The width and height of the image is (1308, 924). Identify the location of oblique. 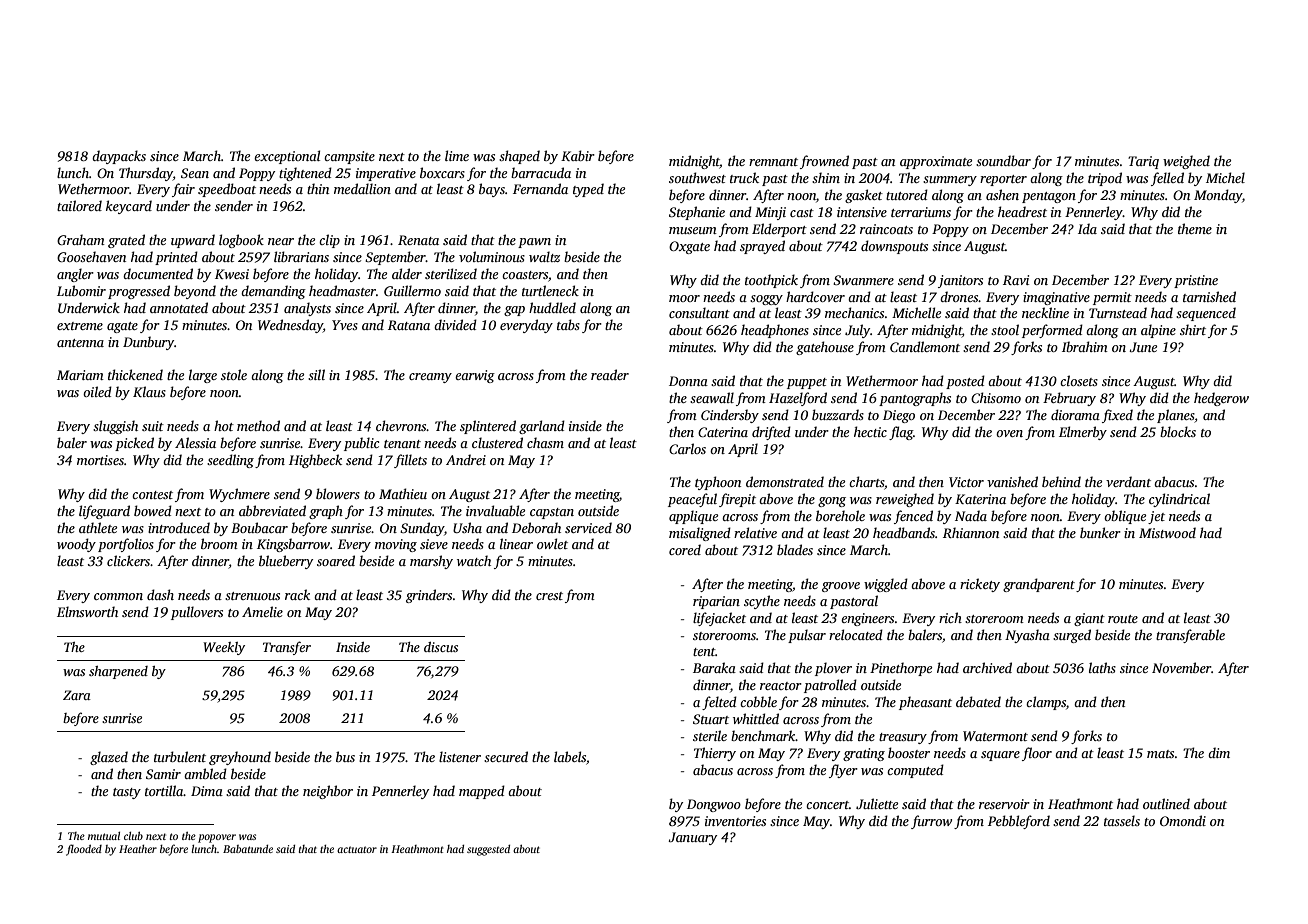
(1125, 517).
